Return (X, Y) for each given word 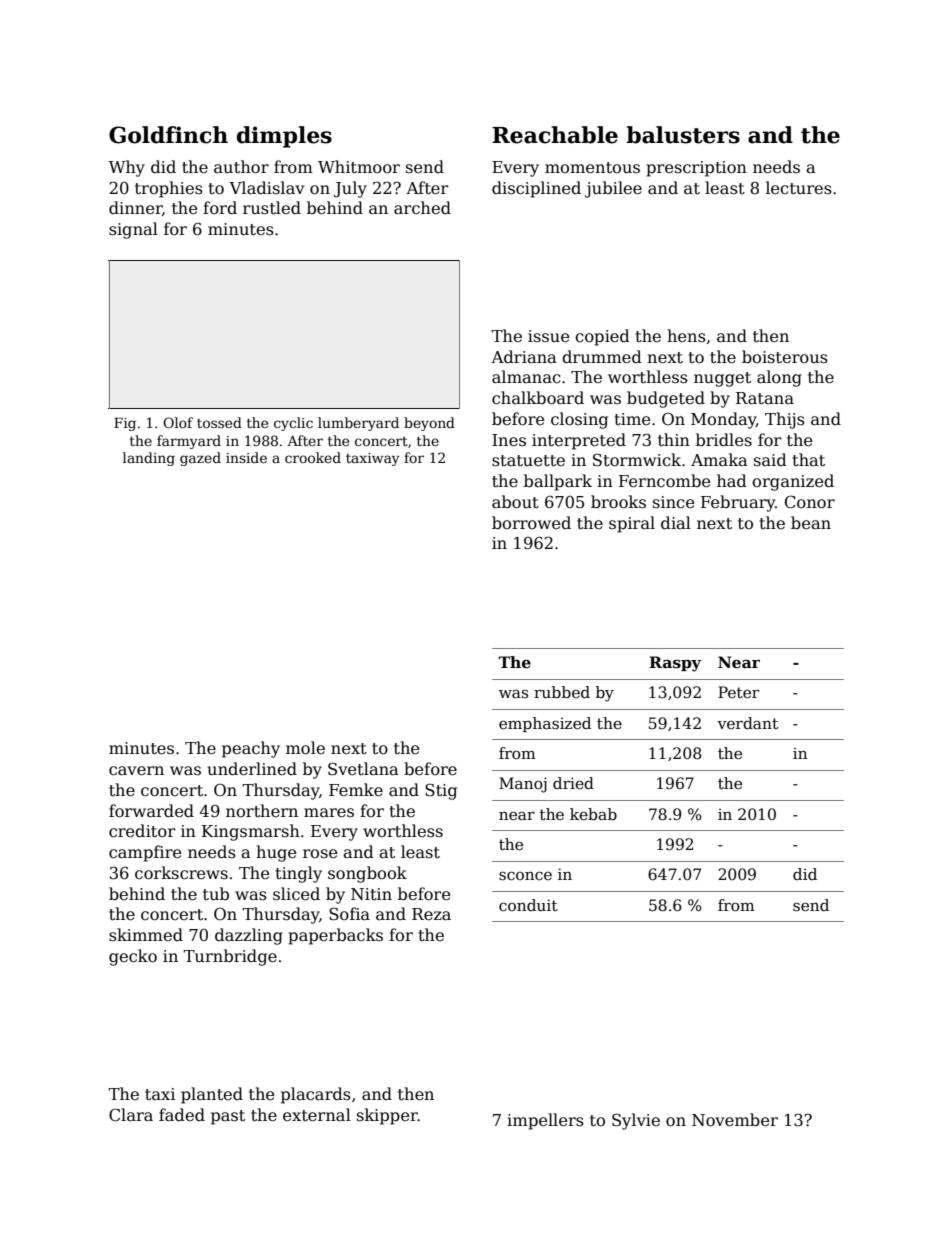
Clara (131, 1115)
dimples (284, 137)
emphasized (545, 724)
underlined (252, 769)
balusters (683, 135)
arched (422, 208)
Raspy (675, 664)
